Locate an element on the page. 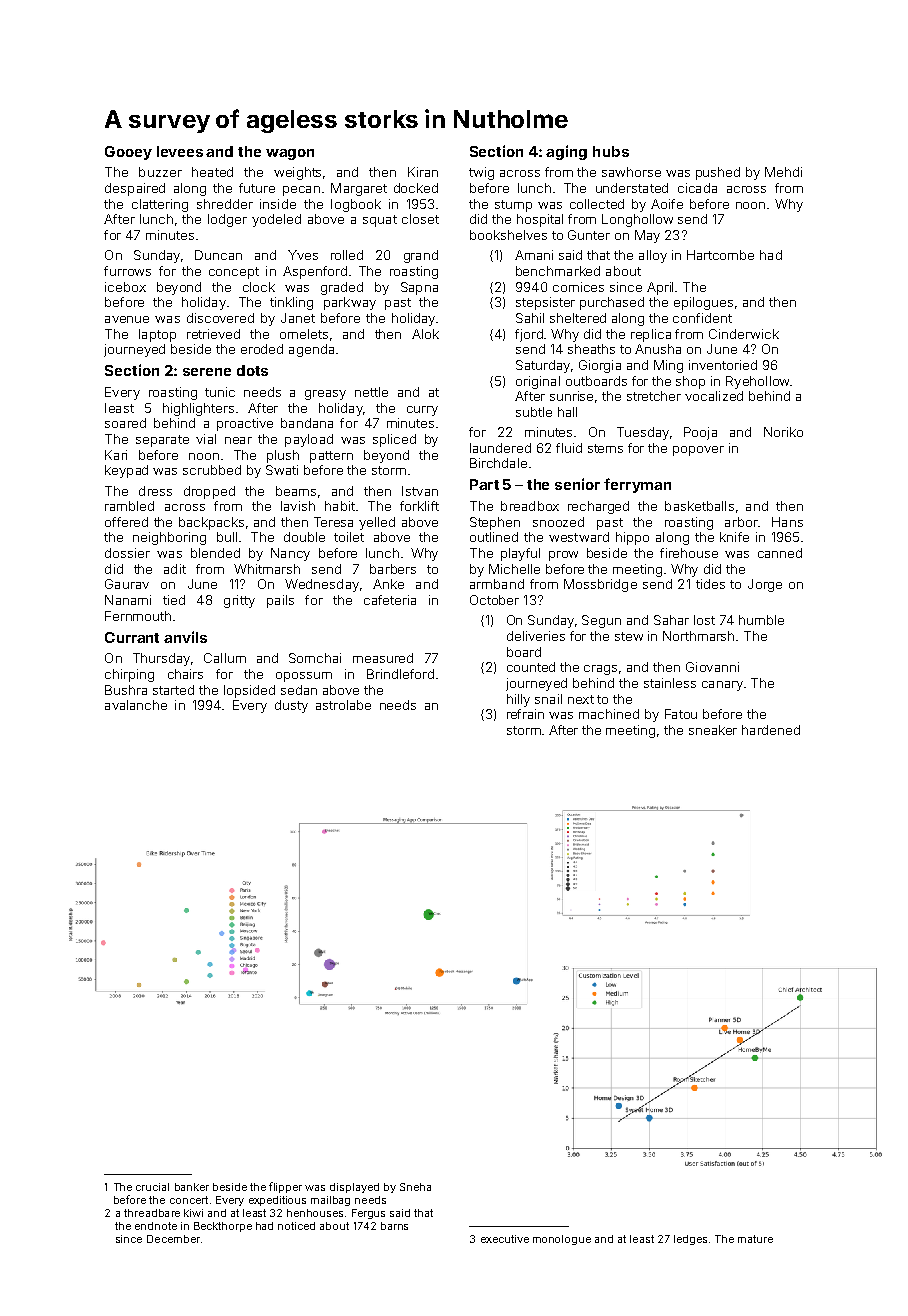 Image resolution: width=908 pixels, height=1316 pixels. crucial is located at coordinates (152, 1187).
